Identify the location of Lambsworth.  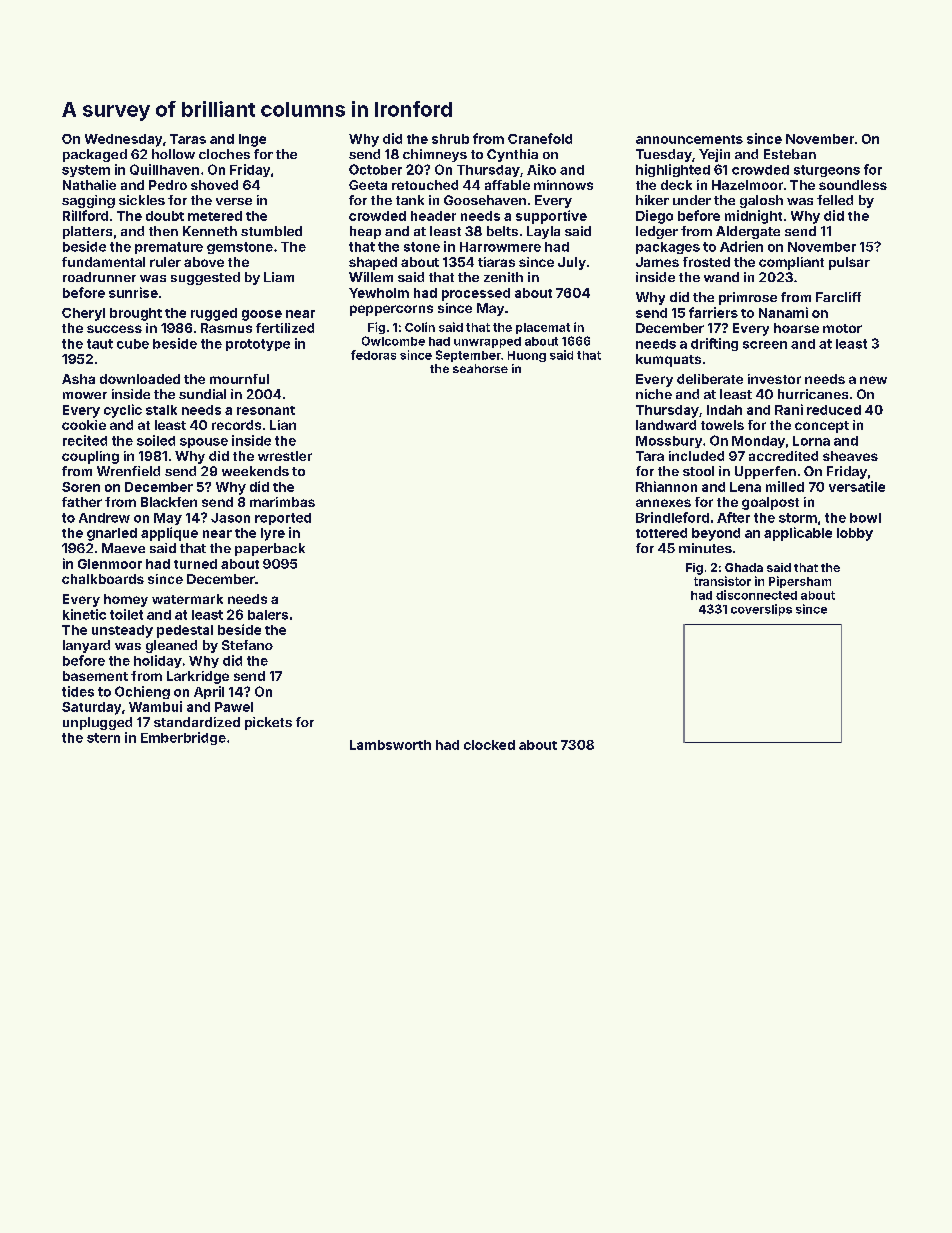
(390, 745).
